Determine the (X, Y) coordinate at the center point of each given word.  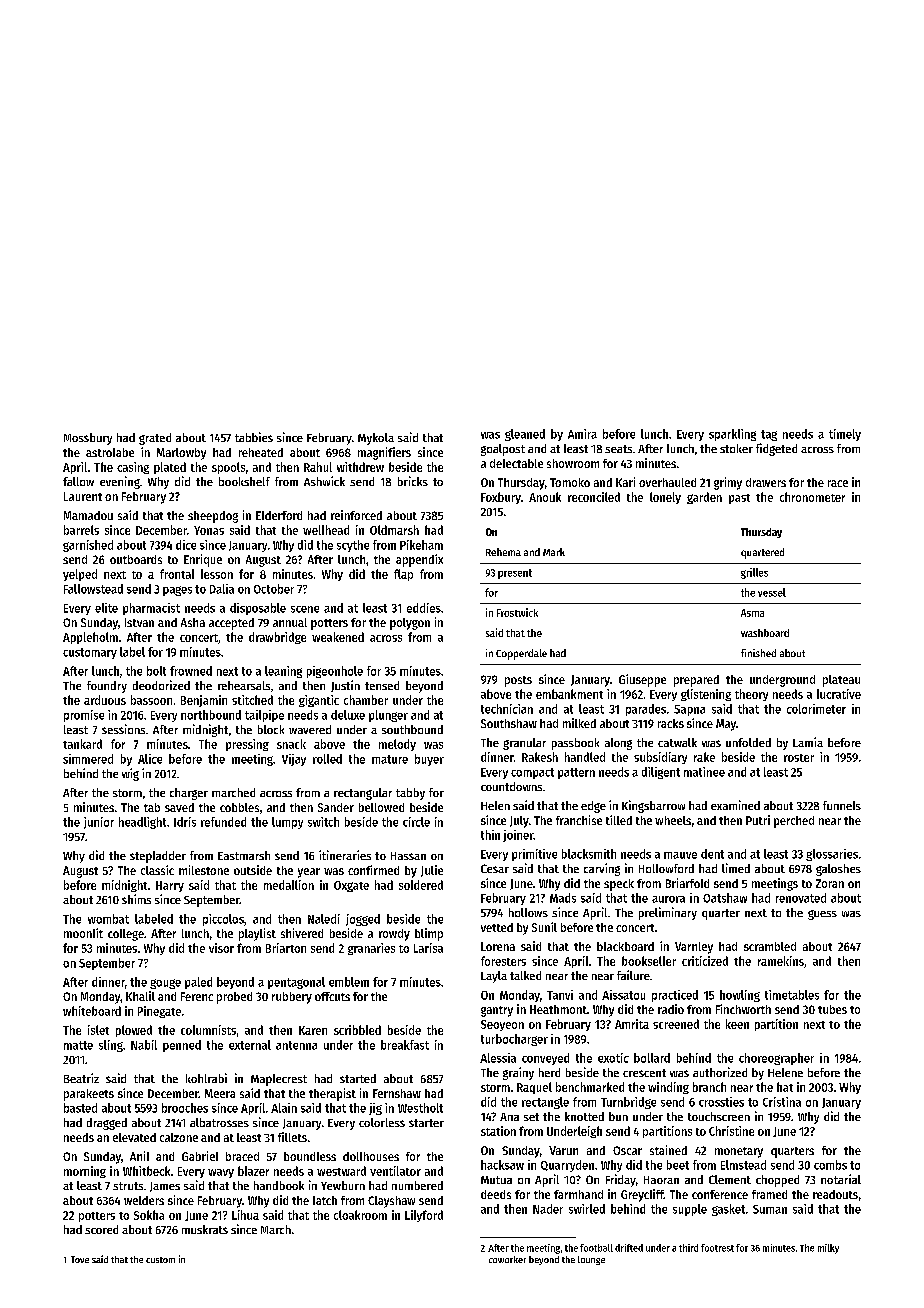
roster (799, 758)
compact (532, 773)
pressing (247, 745)
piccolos (223, 920)
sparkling (732, 435)
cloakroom (360, 1215)
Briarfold (687, 883)
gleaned (525, 435)
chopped (777, 1181)
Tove (80, 1259)
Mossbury (88, 439)
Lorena (498, 946)
